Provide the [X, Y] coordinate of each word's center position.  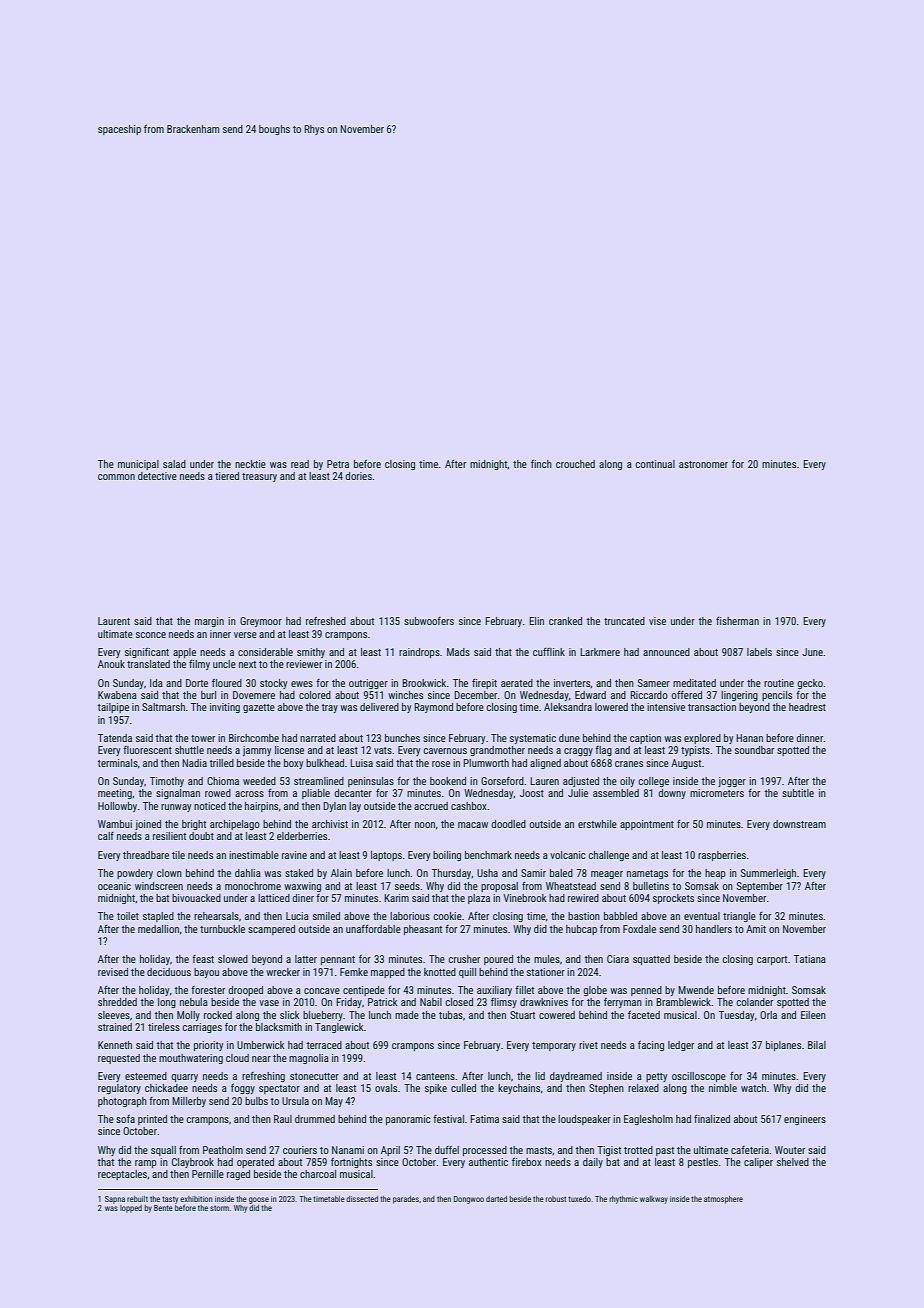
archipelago [235, 825]
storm [219, 1208]
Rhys [314, 130]
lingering [739, 696]
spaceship [119, 130]
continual [655, 464]
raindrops [419, 653]
